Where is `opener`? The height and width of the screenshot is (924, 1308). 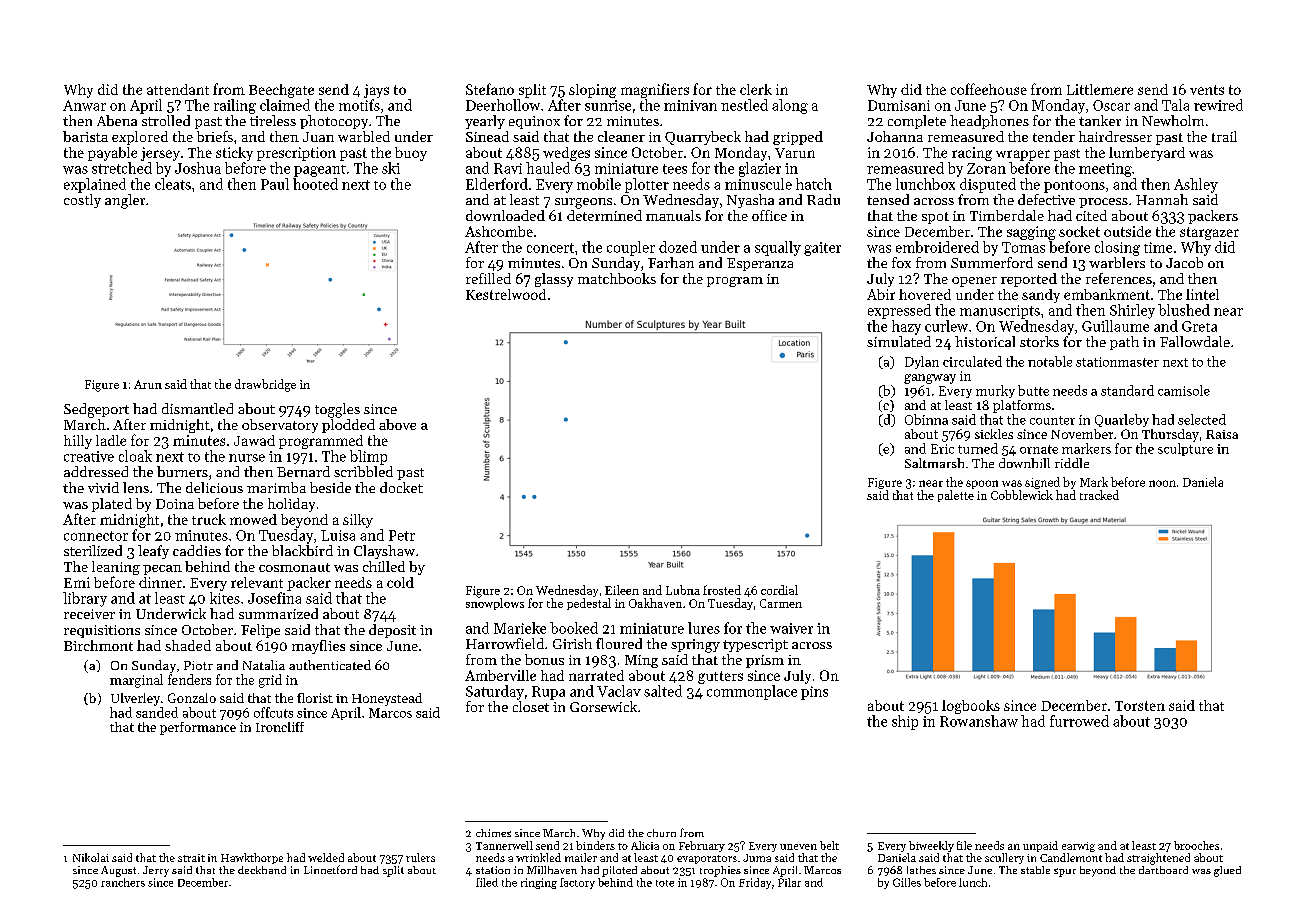
opener is located at coordinates (974, 282).
